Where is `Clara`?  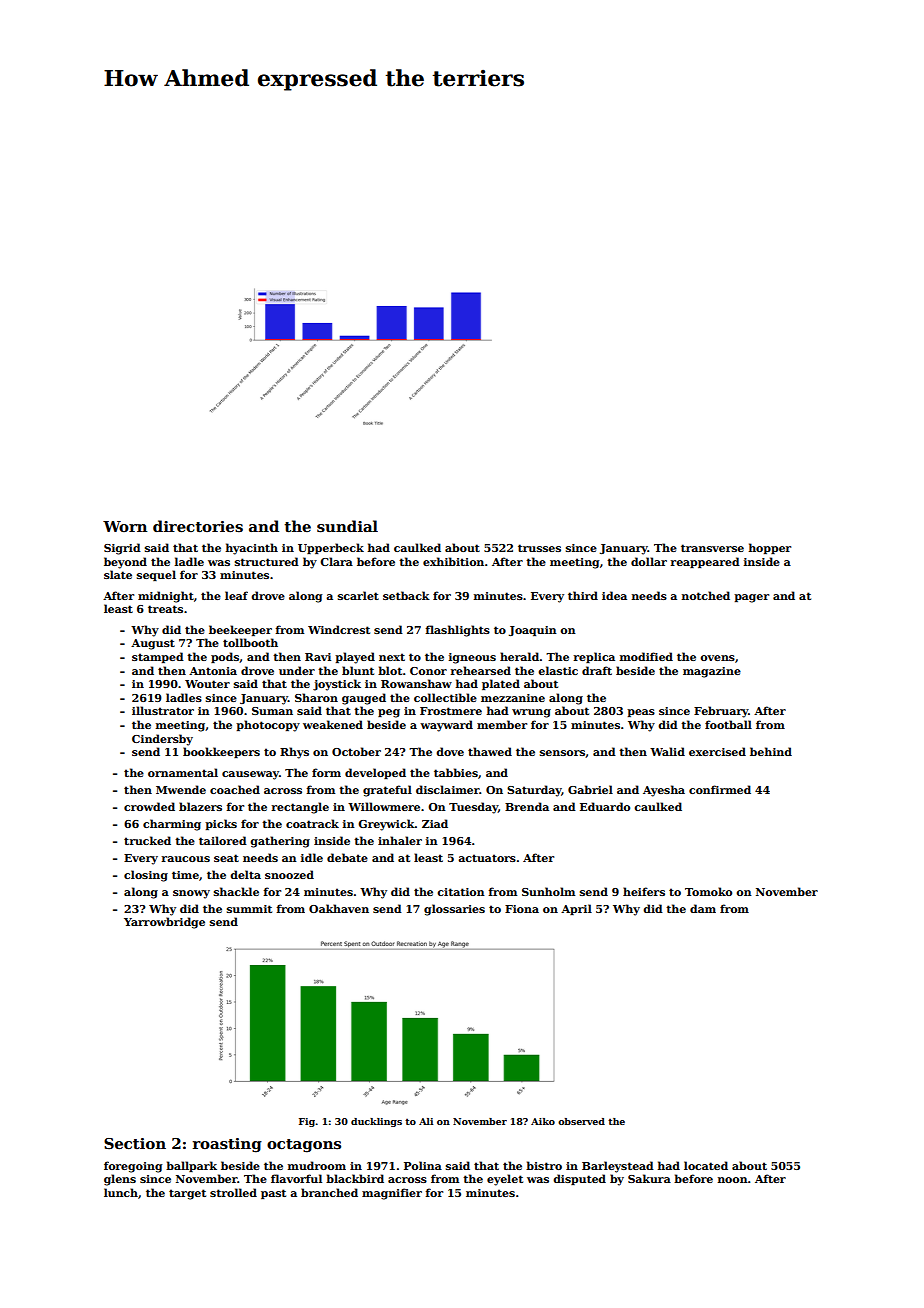 Clara is located at coordinates (336, 561).
